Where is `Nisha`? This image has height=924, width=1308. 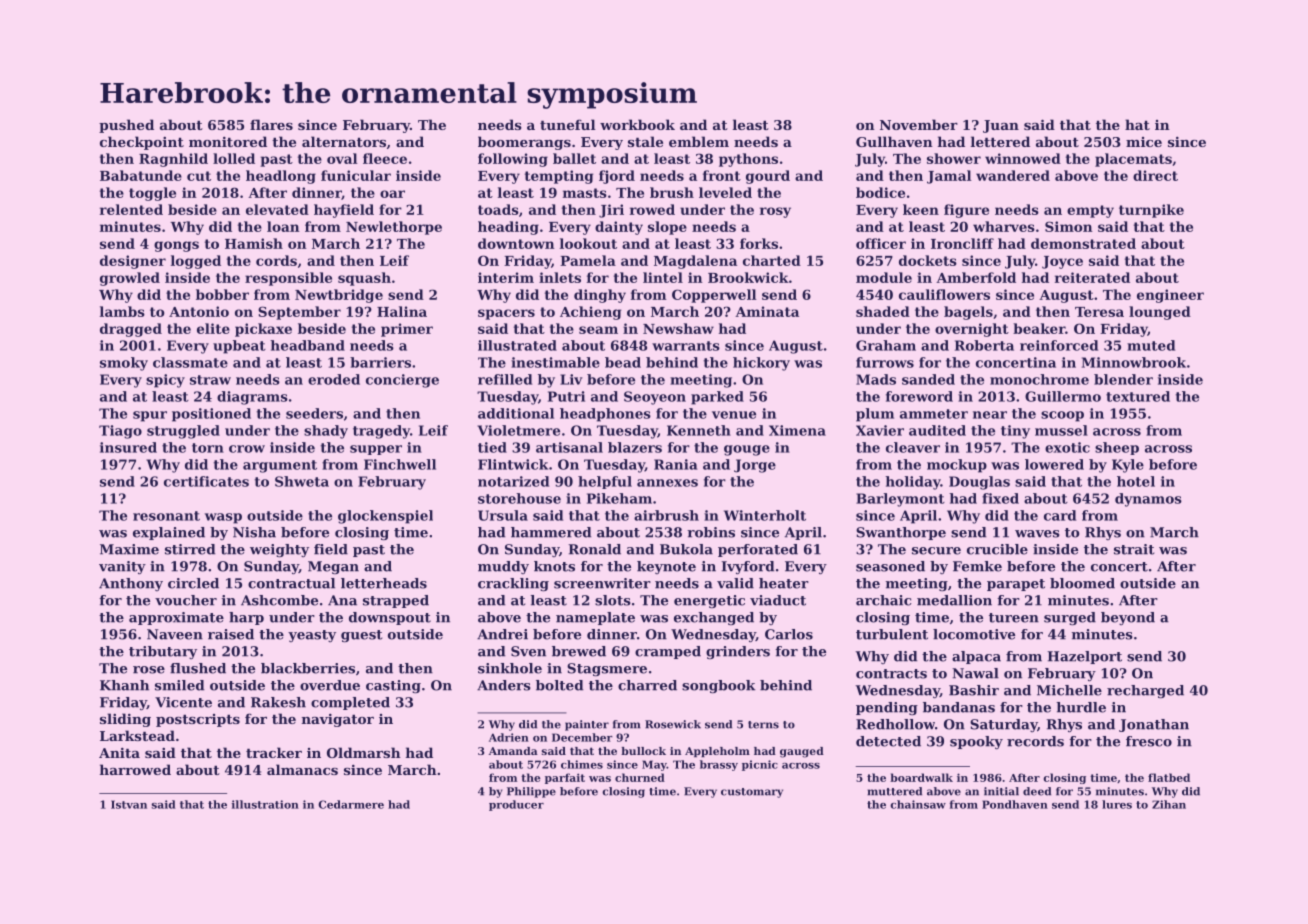
Nisha is located at coordinates (254, 532).
